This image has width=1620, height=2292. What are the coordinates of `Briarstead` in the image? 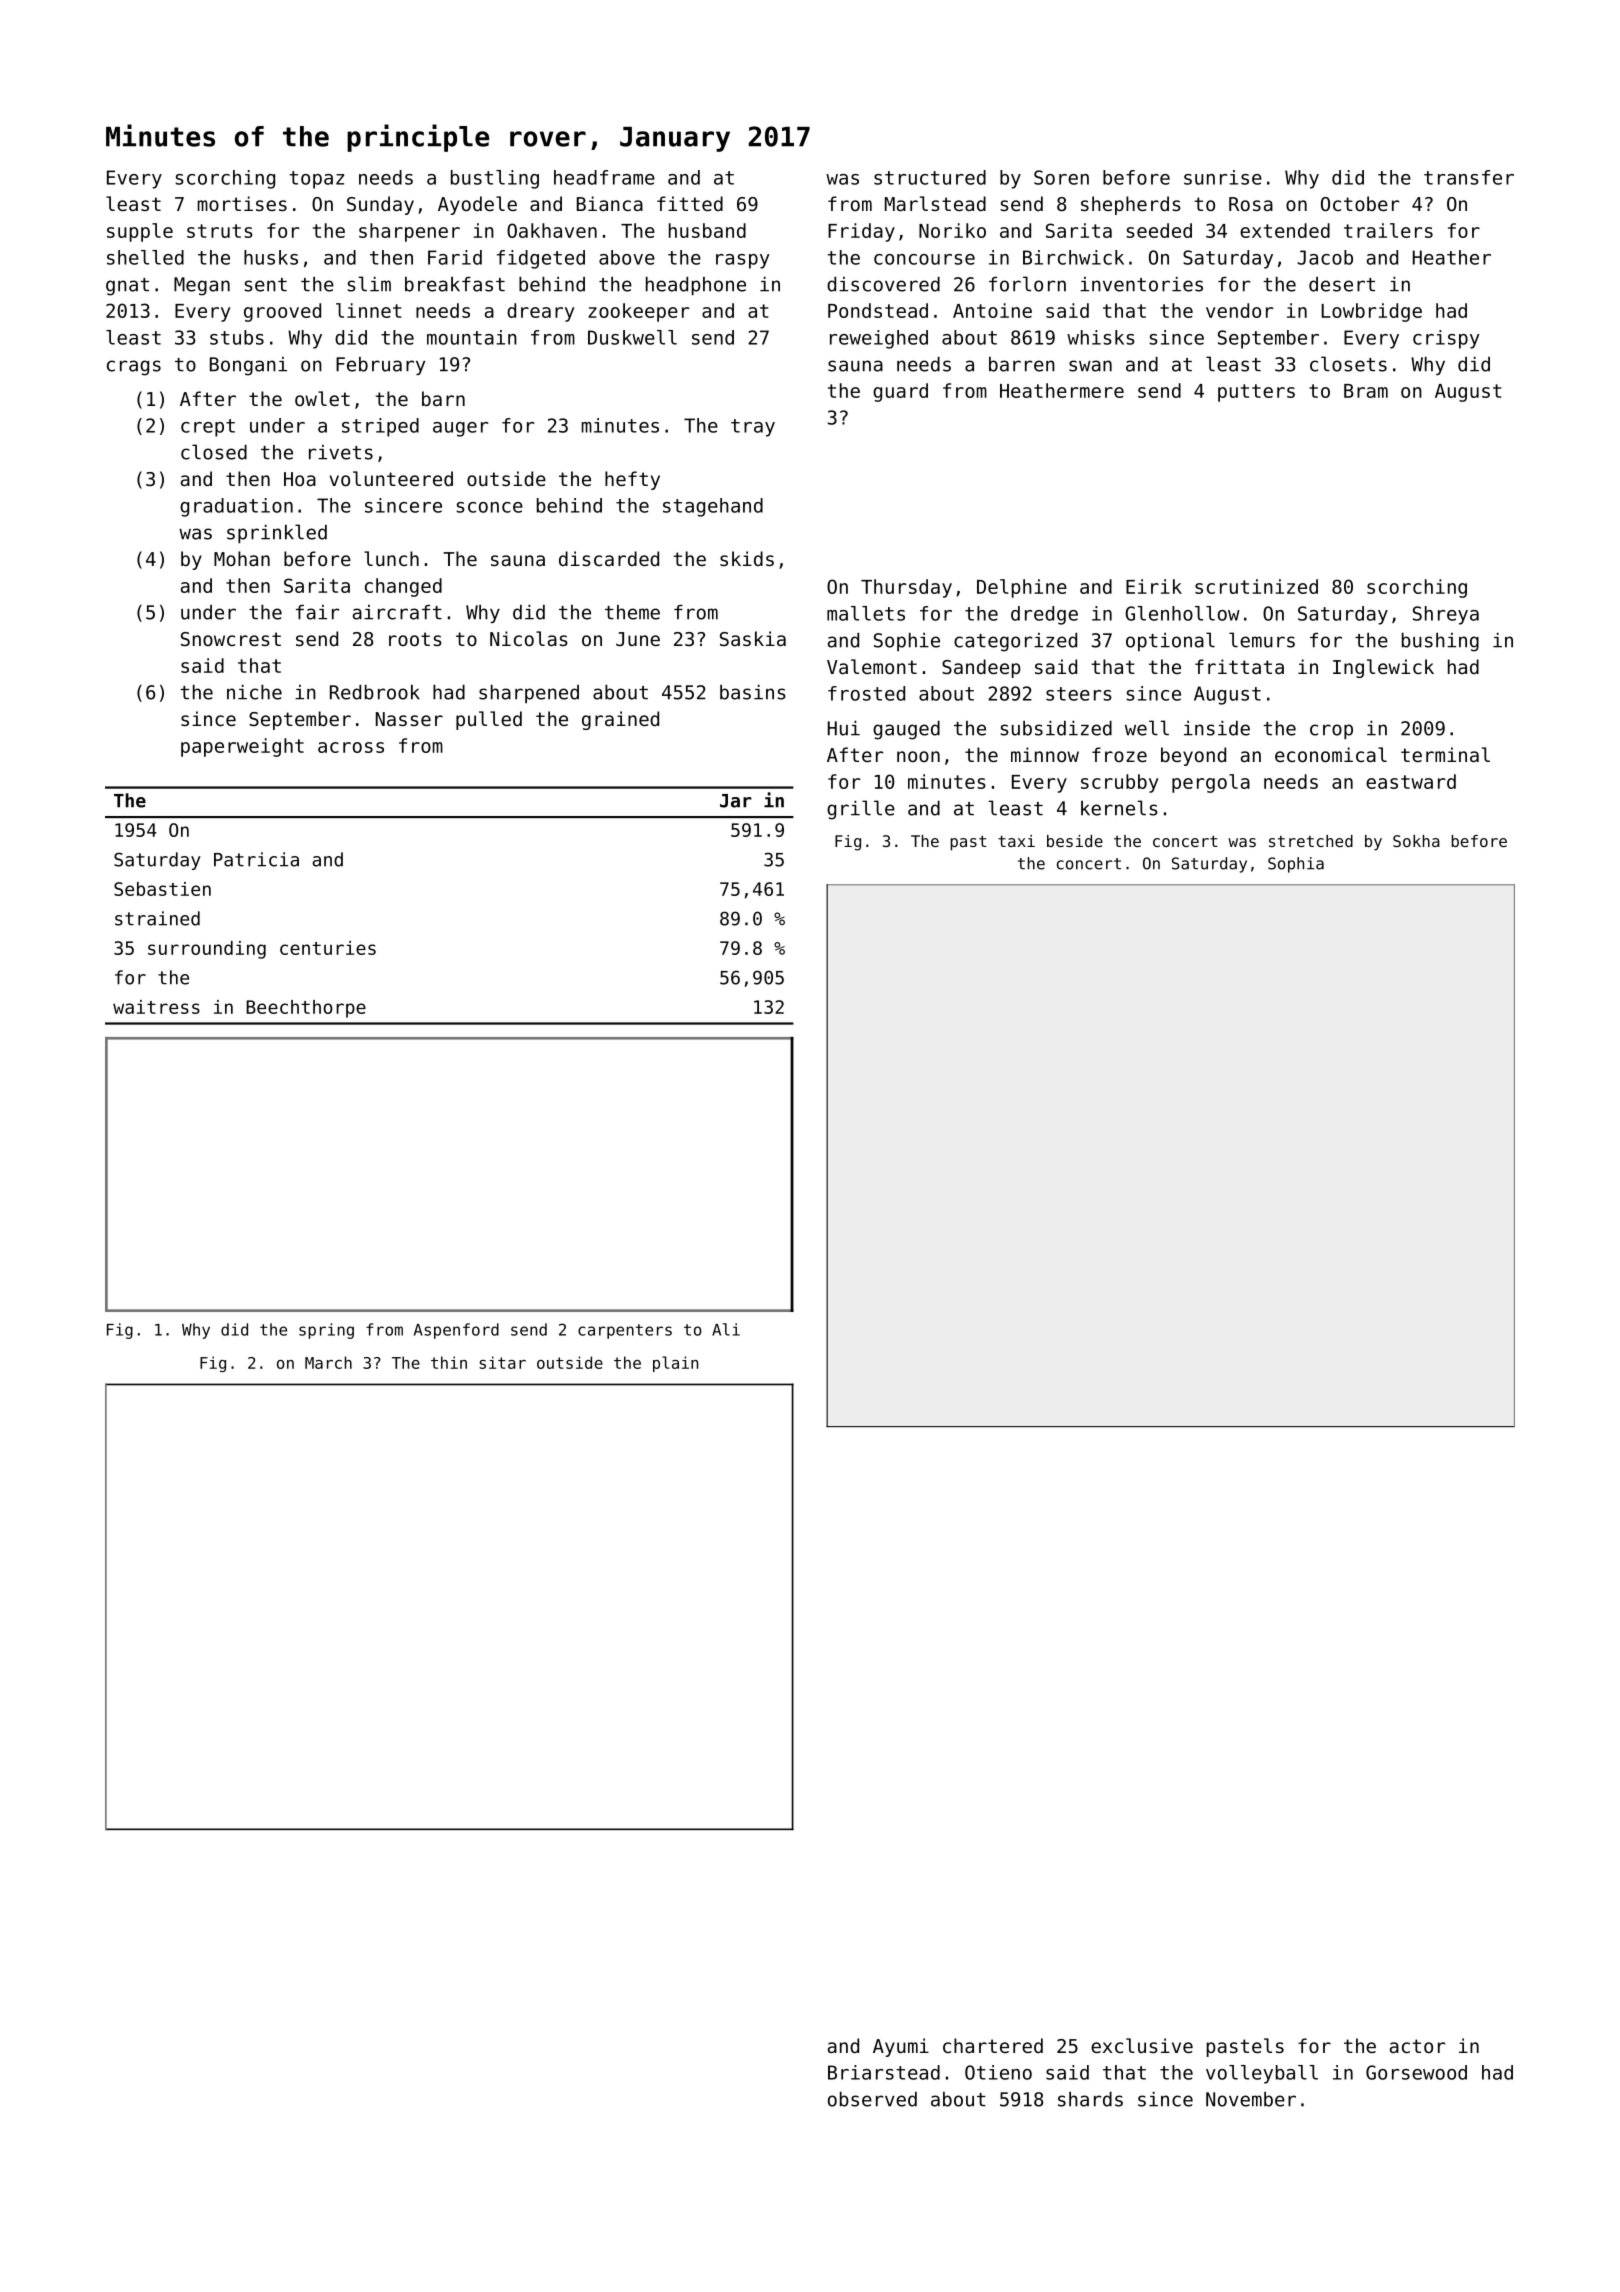 It's located at (884, 2072).
